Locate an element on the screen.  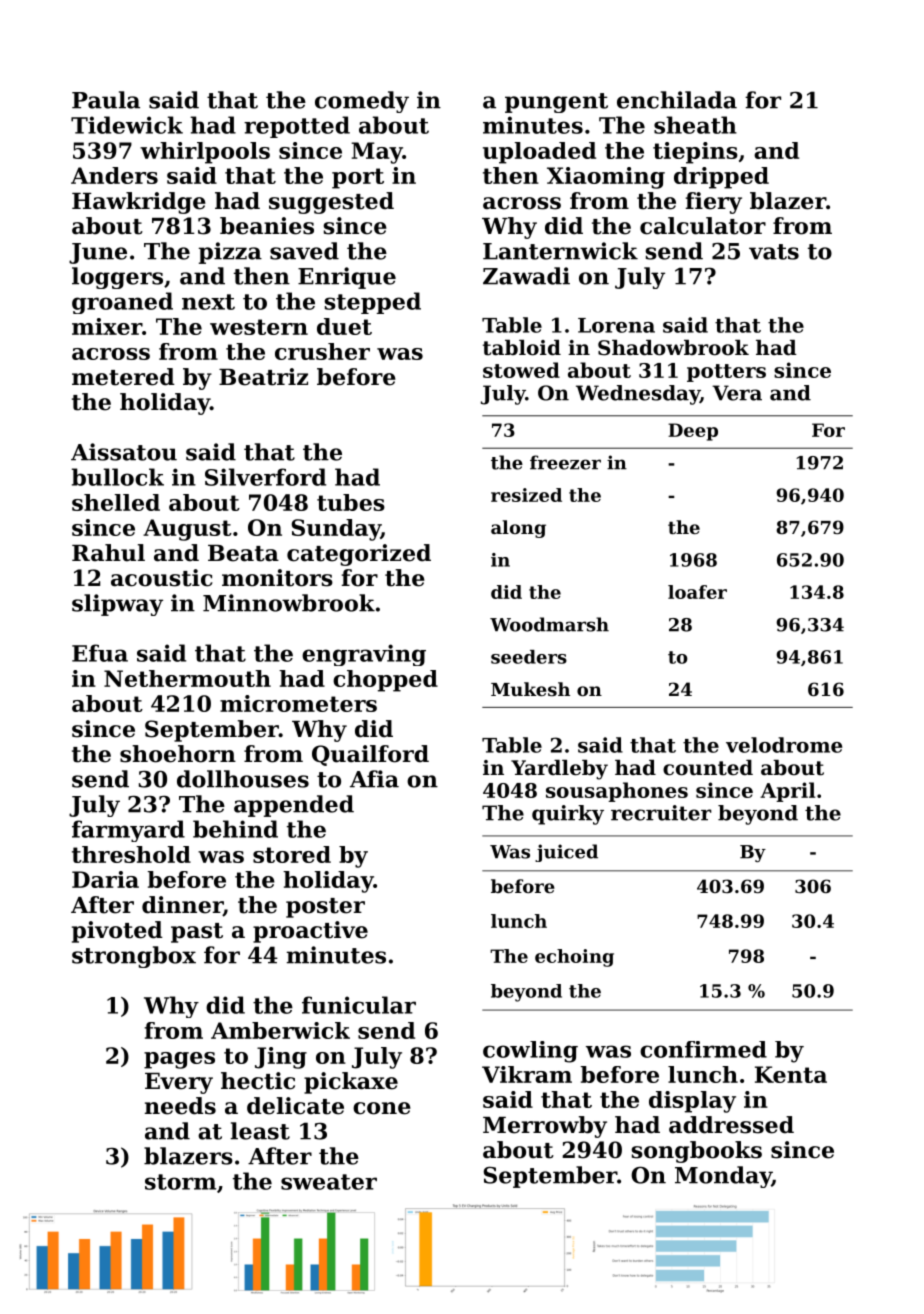
Beata is located at coordinates (243, 553).
